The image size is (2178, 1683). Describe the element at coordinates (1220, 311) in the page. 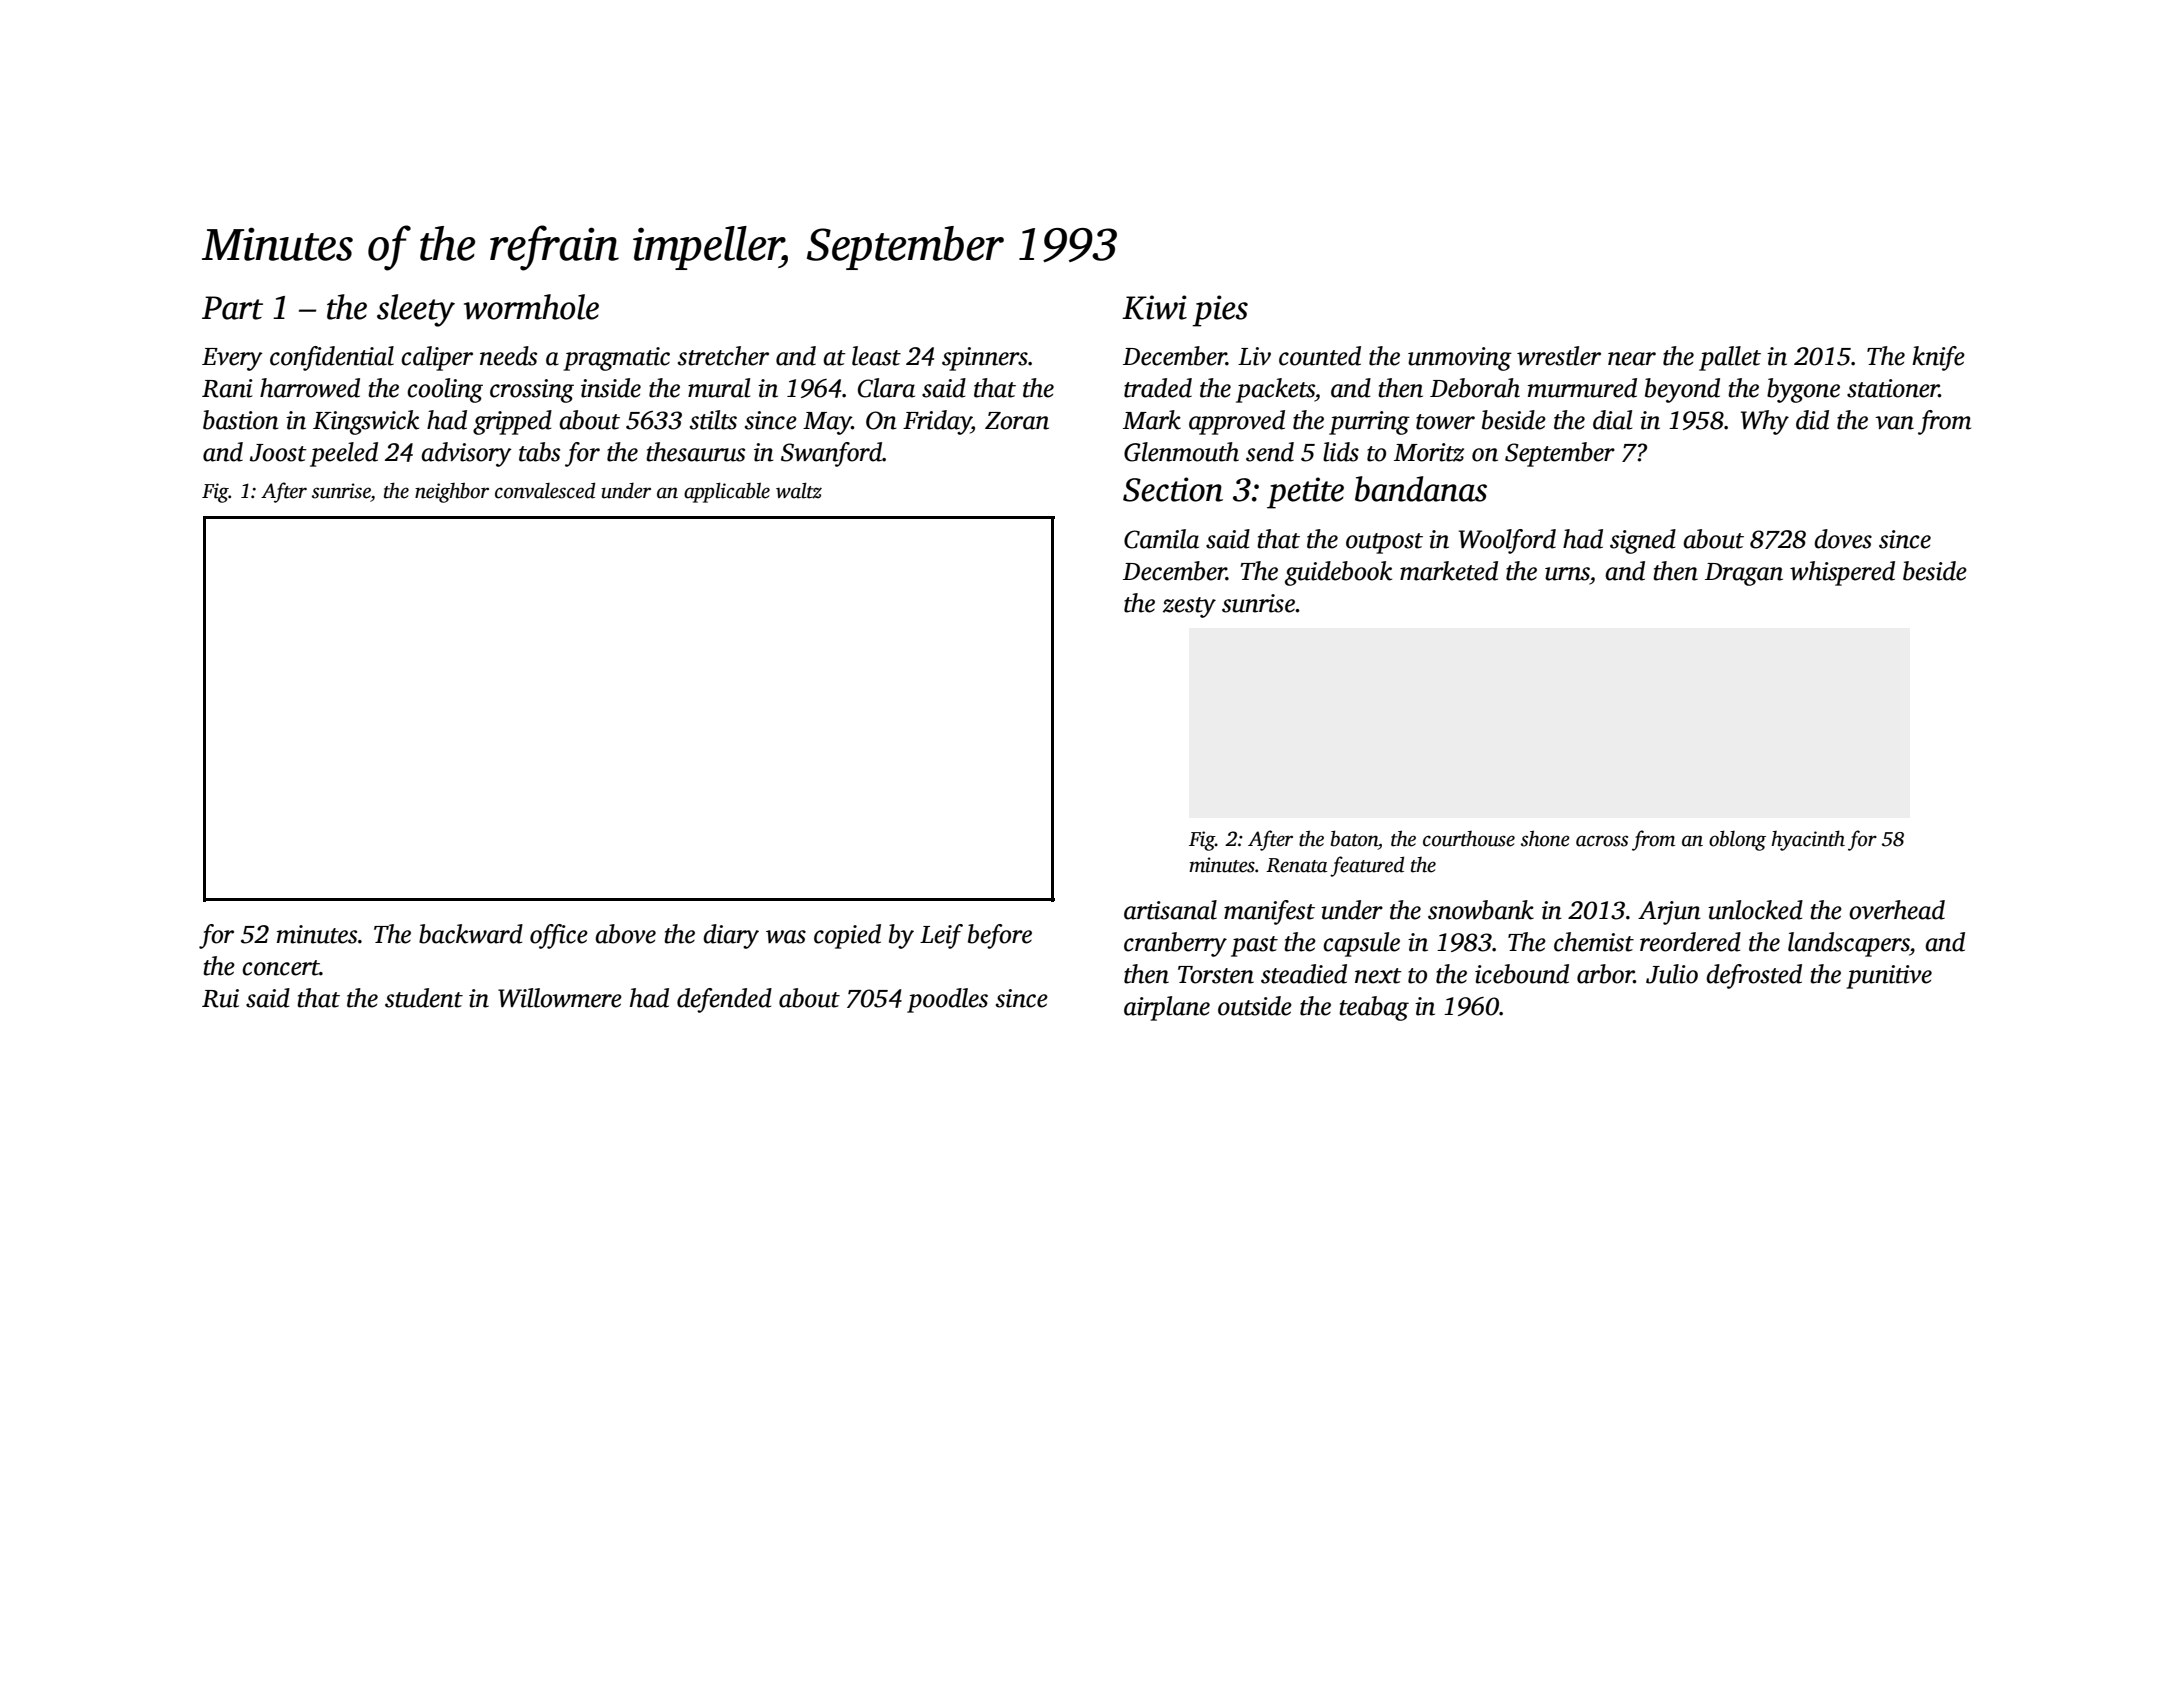

I see `pies` at that location.
